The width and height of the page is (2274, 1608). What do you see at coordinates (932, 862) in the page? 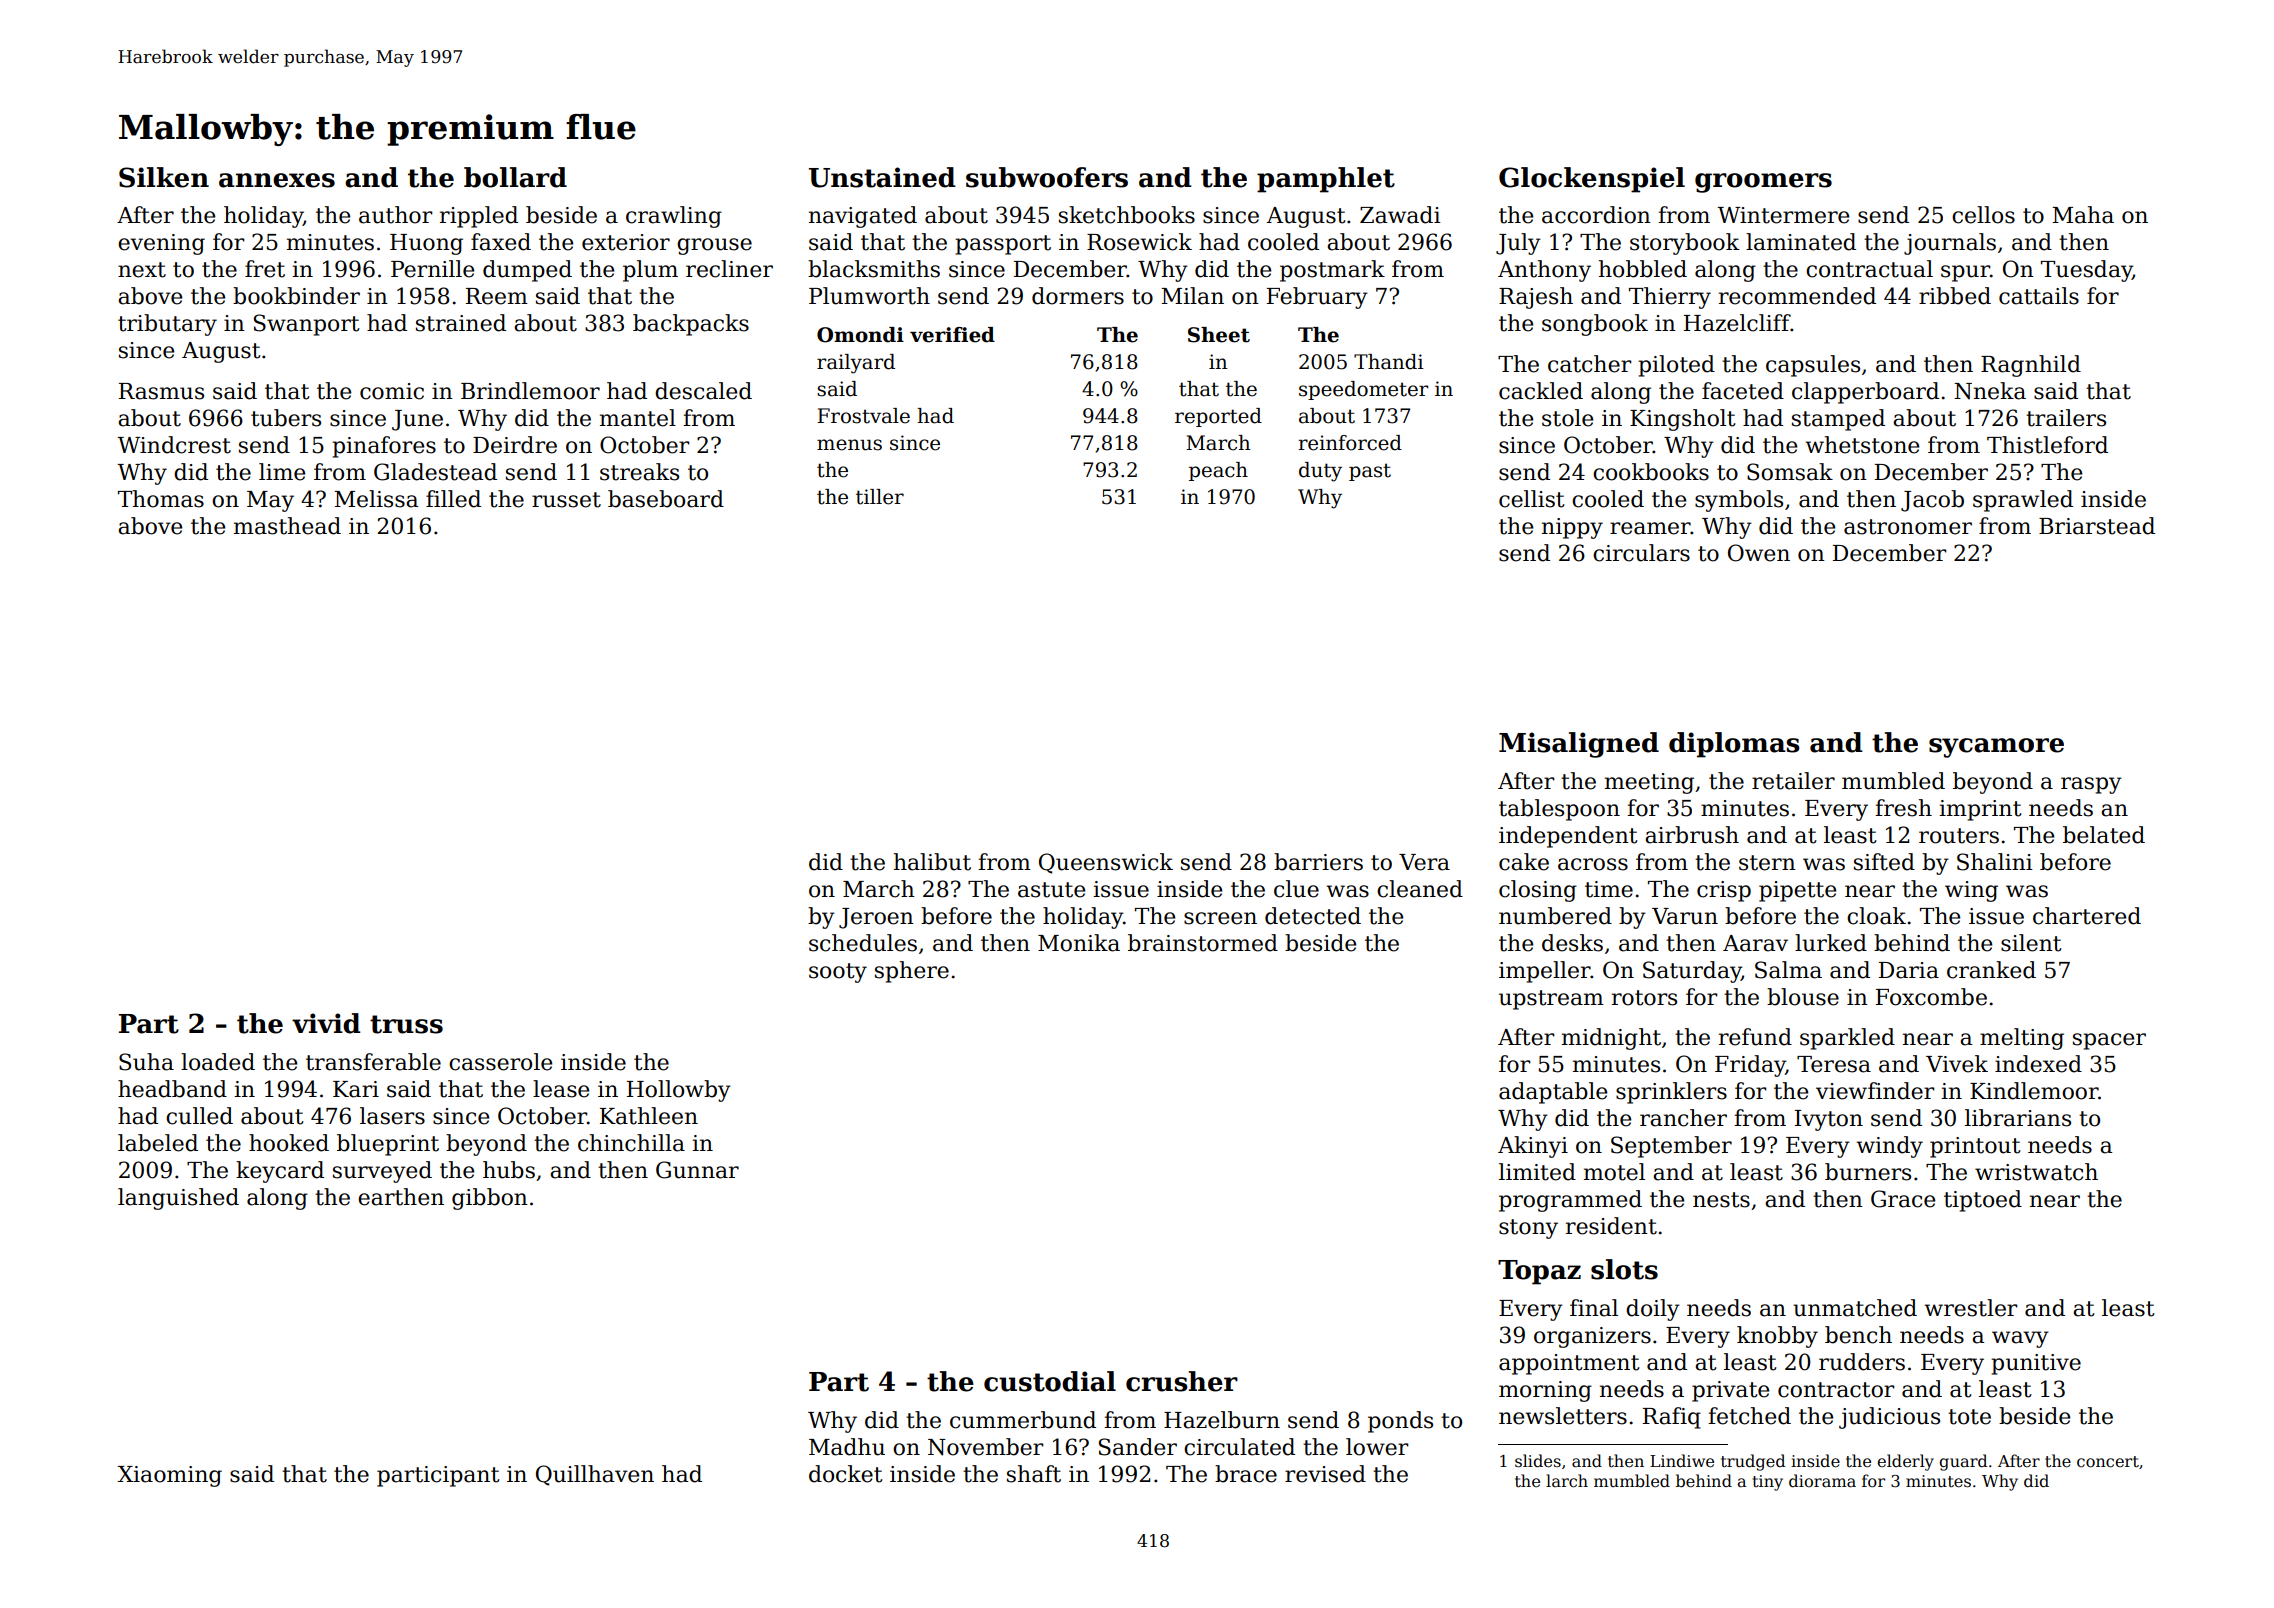
I see `halibut` at bounding box center [932, 862].
